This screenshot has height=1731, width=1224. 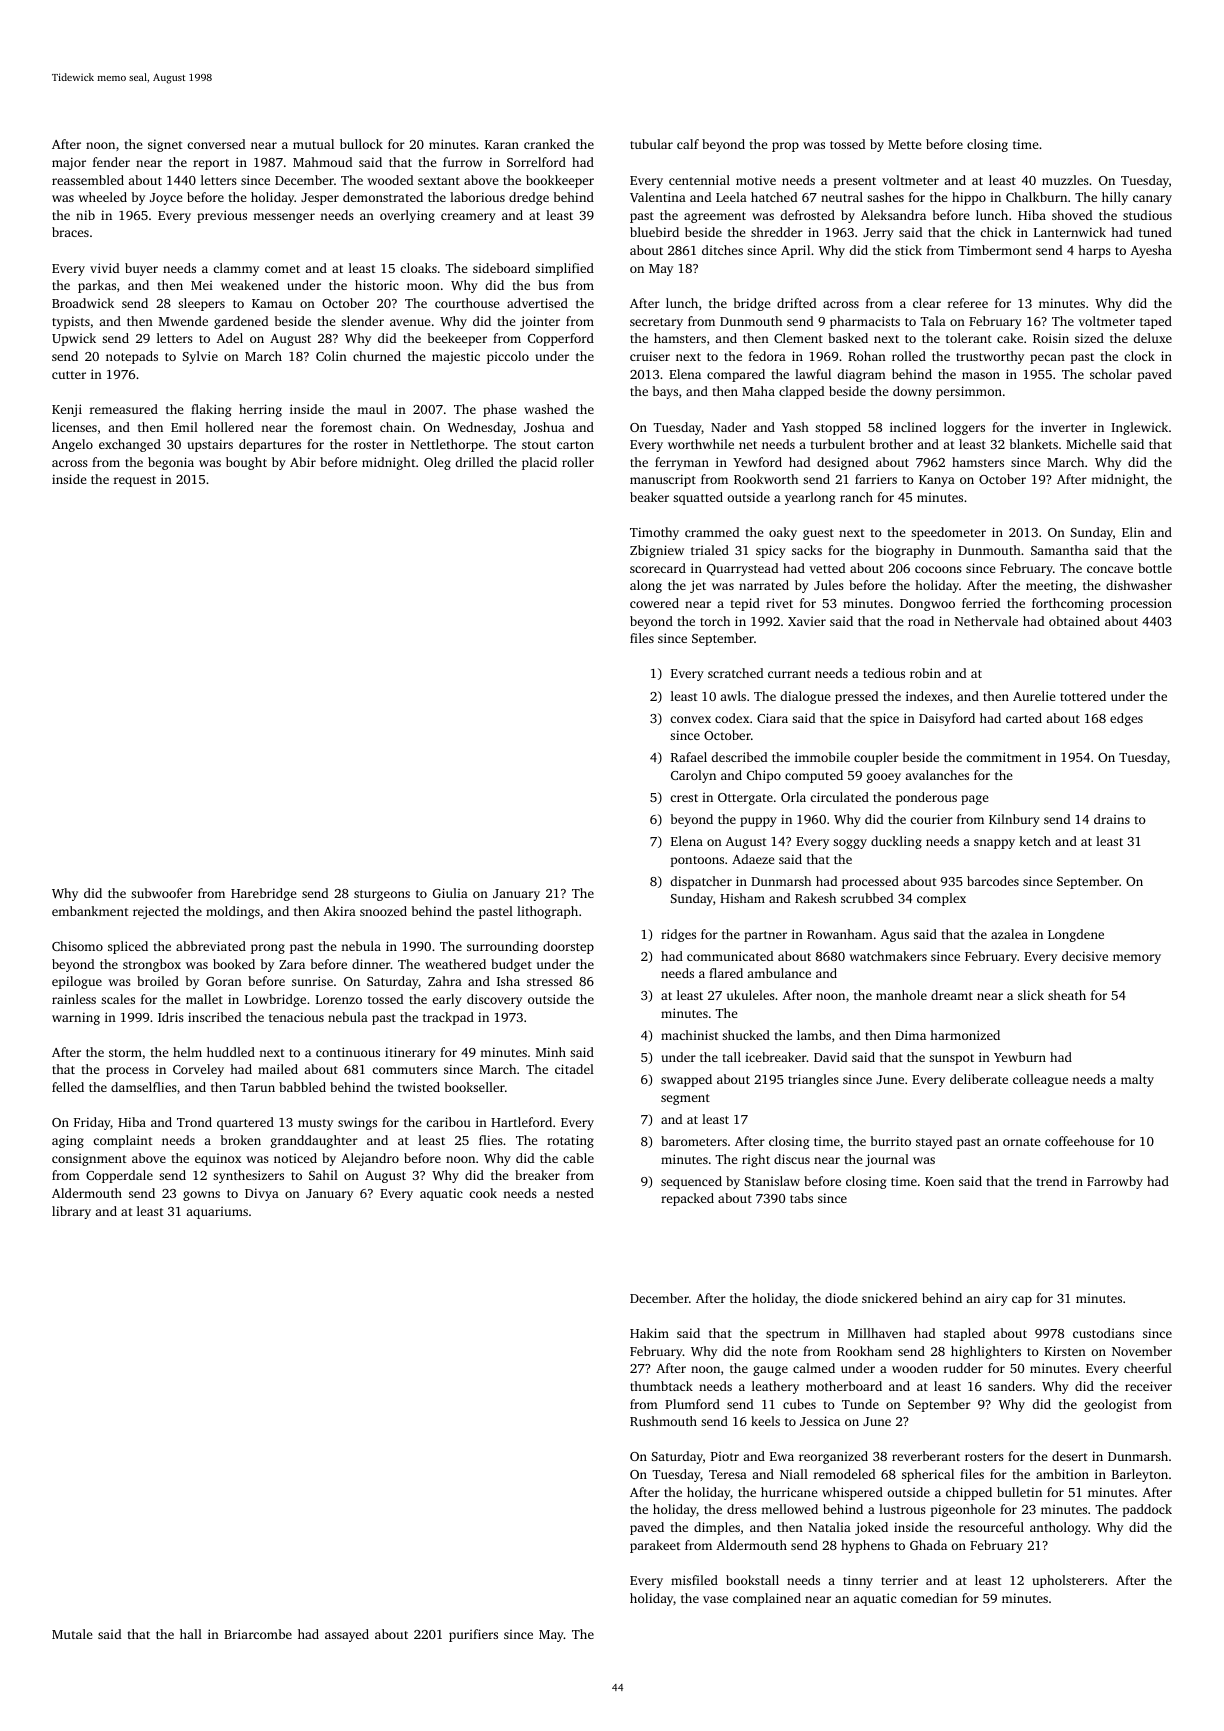 What do you see at coordinates (473, 1635) in the screenshot?
I see `purifiers` at bounding box center [473, 1635].
